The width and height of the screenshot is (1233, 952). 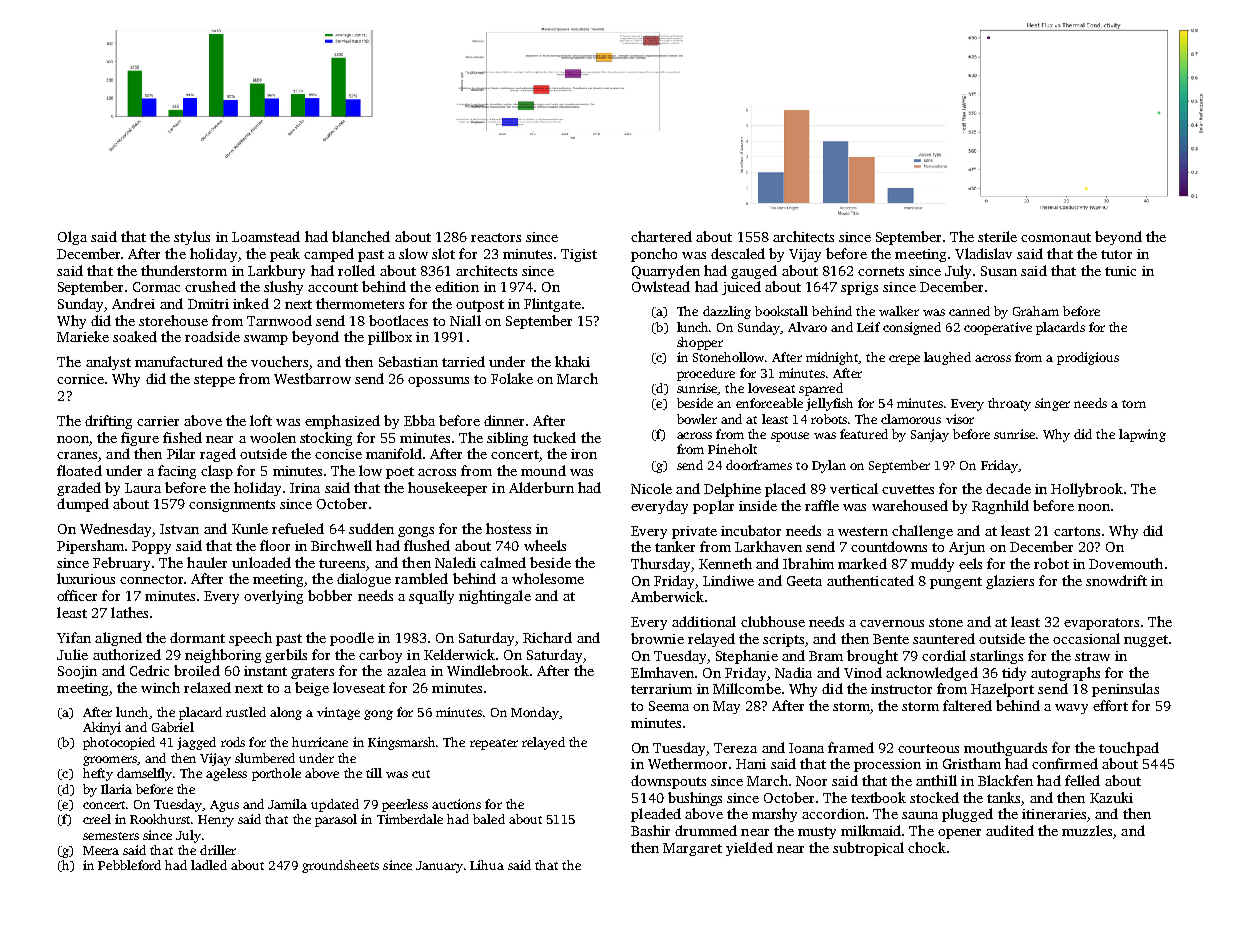 What do you see at coordinates (487, 865) in the screenshot?
I see `Lihua` at bounding box center [487, 865].
